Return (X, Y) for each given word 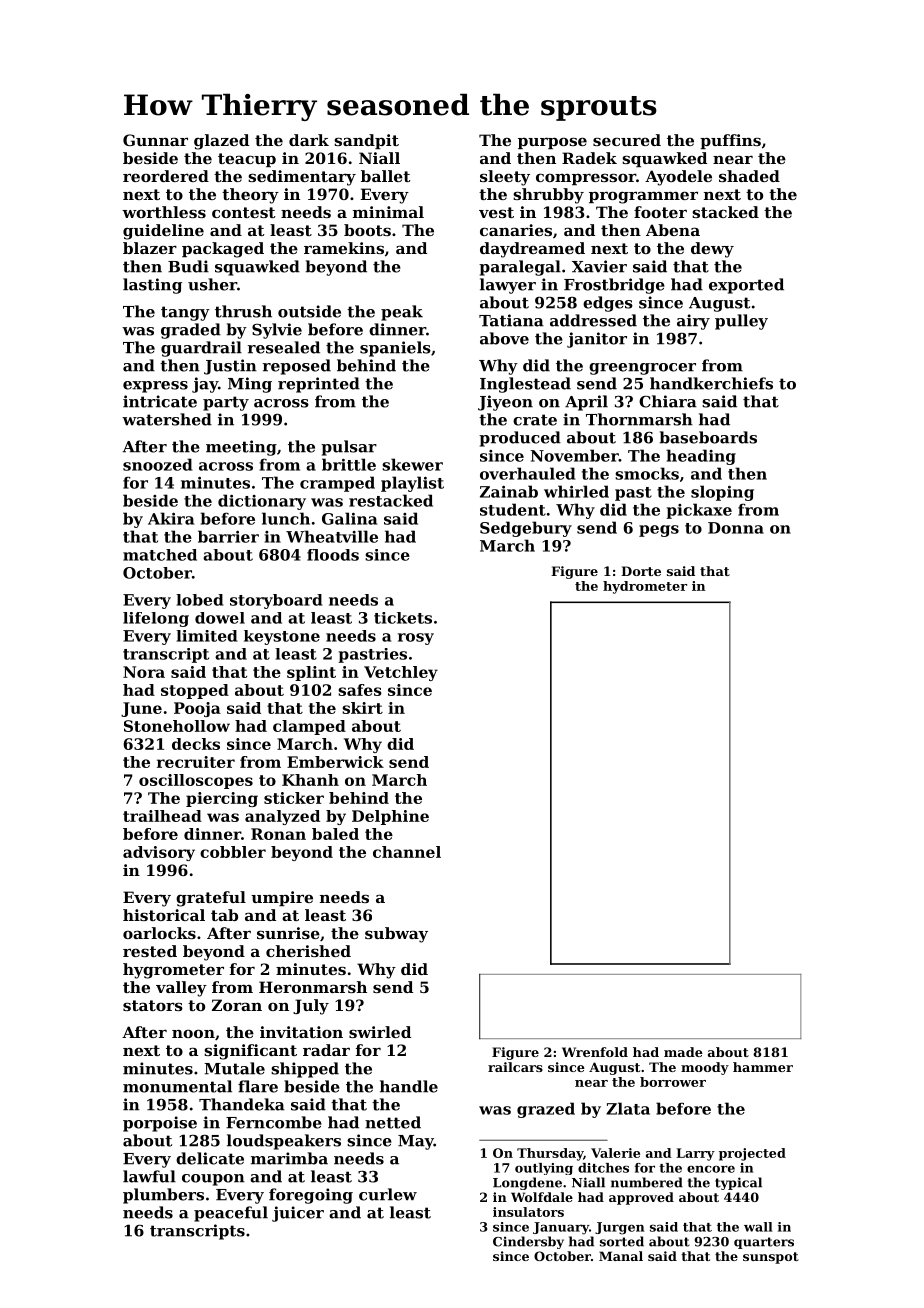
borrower (673, 1082)
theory (250, 196)
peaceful (231, 1214)
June (141, 709)
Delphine (390, 817)
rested (150, 951)
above (504, 338)
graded (191, 331)
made (683, 1052)
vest (496, 212)
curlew (388, 1194)
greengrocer (642, 369)
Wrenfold (595, 1052)
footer (660, 212)
